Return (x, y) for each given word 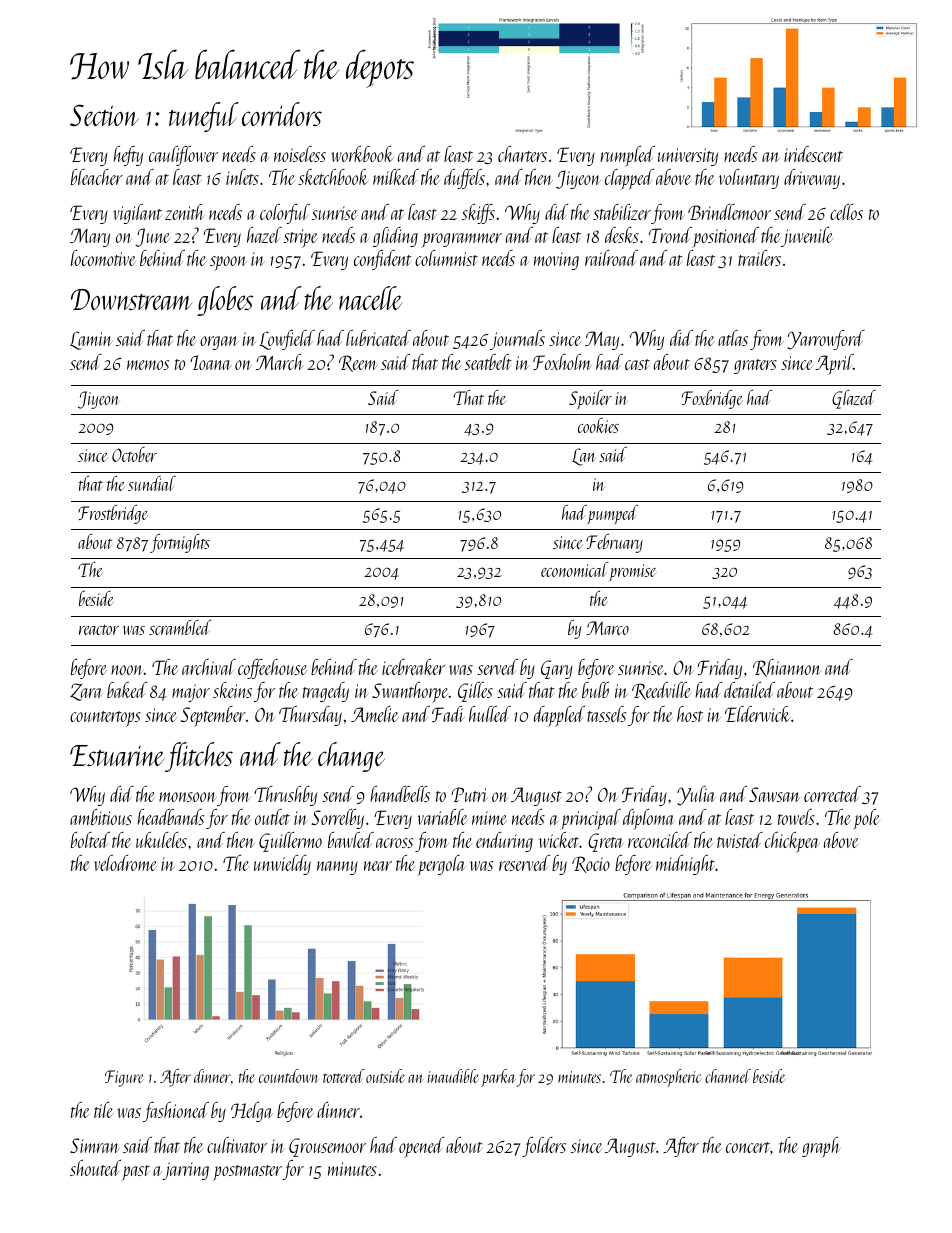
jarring (186, 1171)
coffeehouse (272, 669)
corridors (282, 114)
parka (498, 1078)
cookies (598, 425)
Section (104, 115)
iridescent (813, 154)
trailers (759, 258)
